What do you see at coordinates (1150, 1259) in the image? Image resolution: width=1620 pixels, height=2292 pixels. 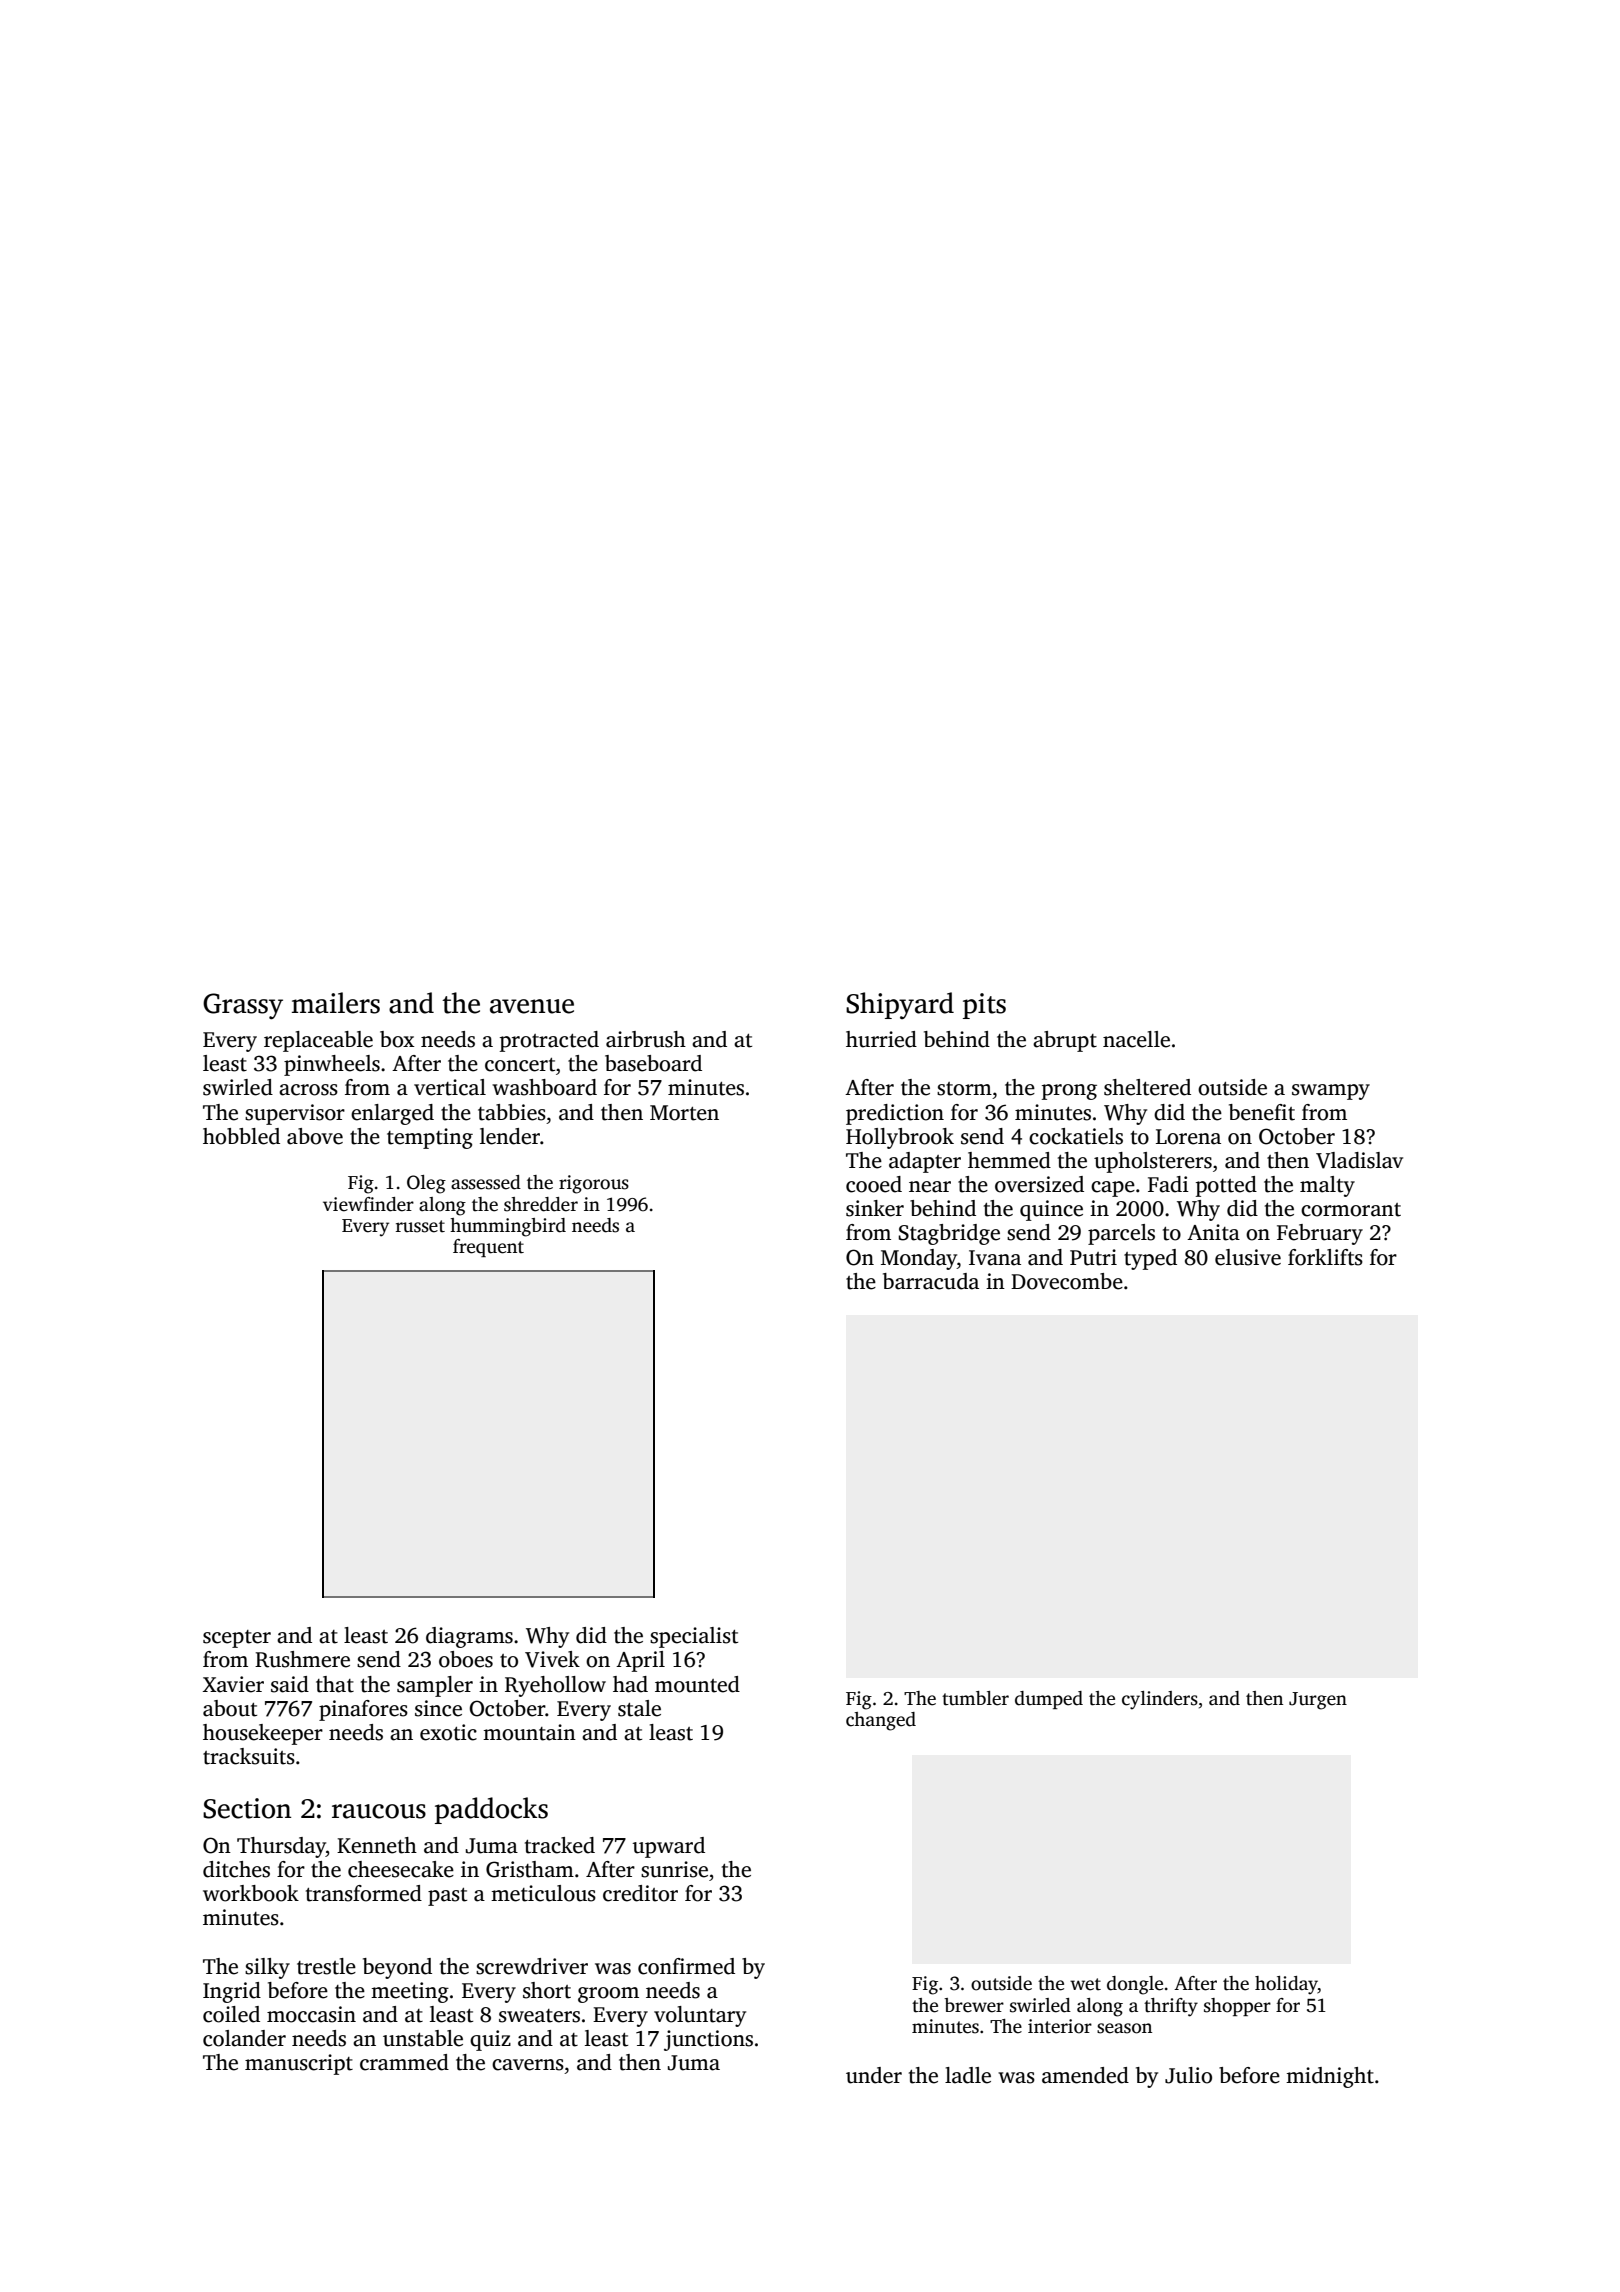 I see `typed` at bounding box center [1150, 1259].
